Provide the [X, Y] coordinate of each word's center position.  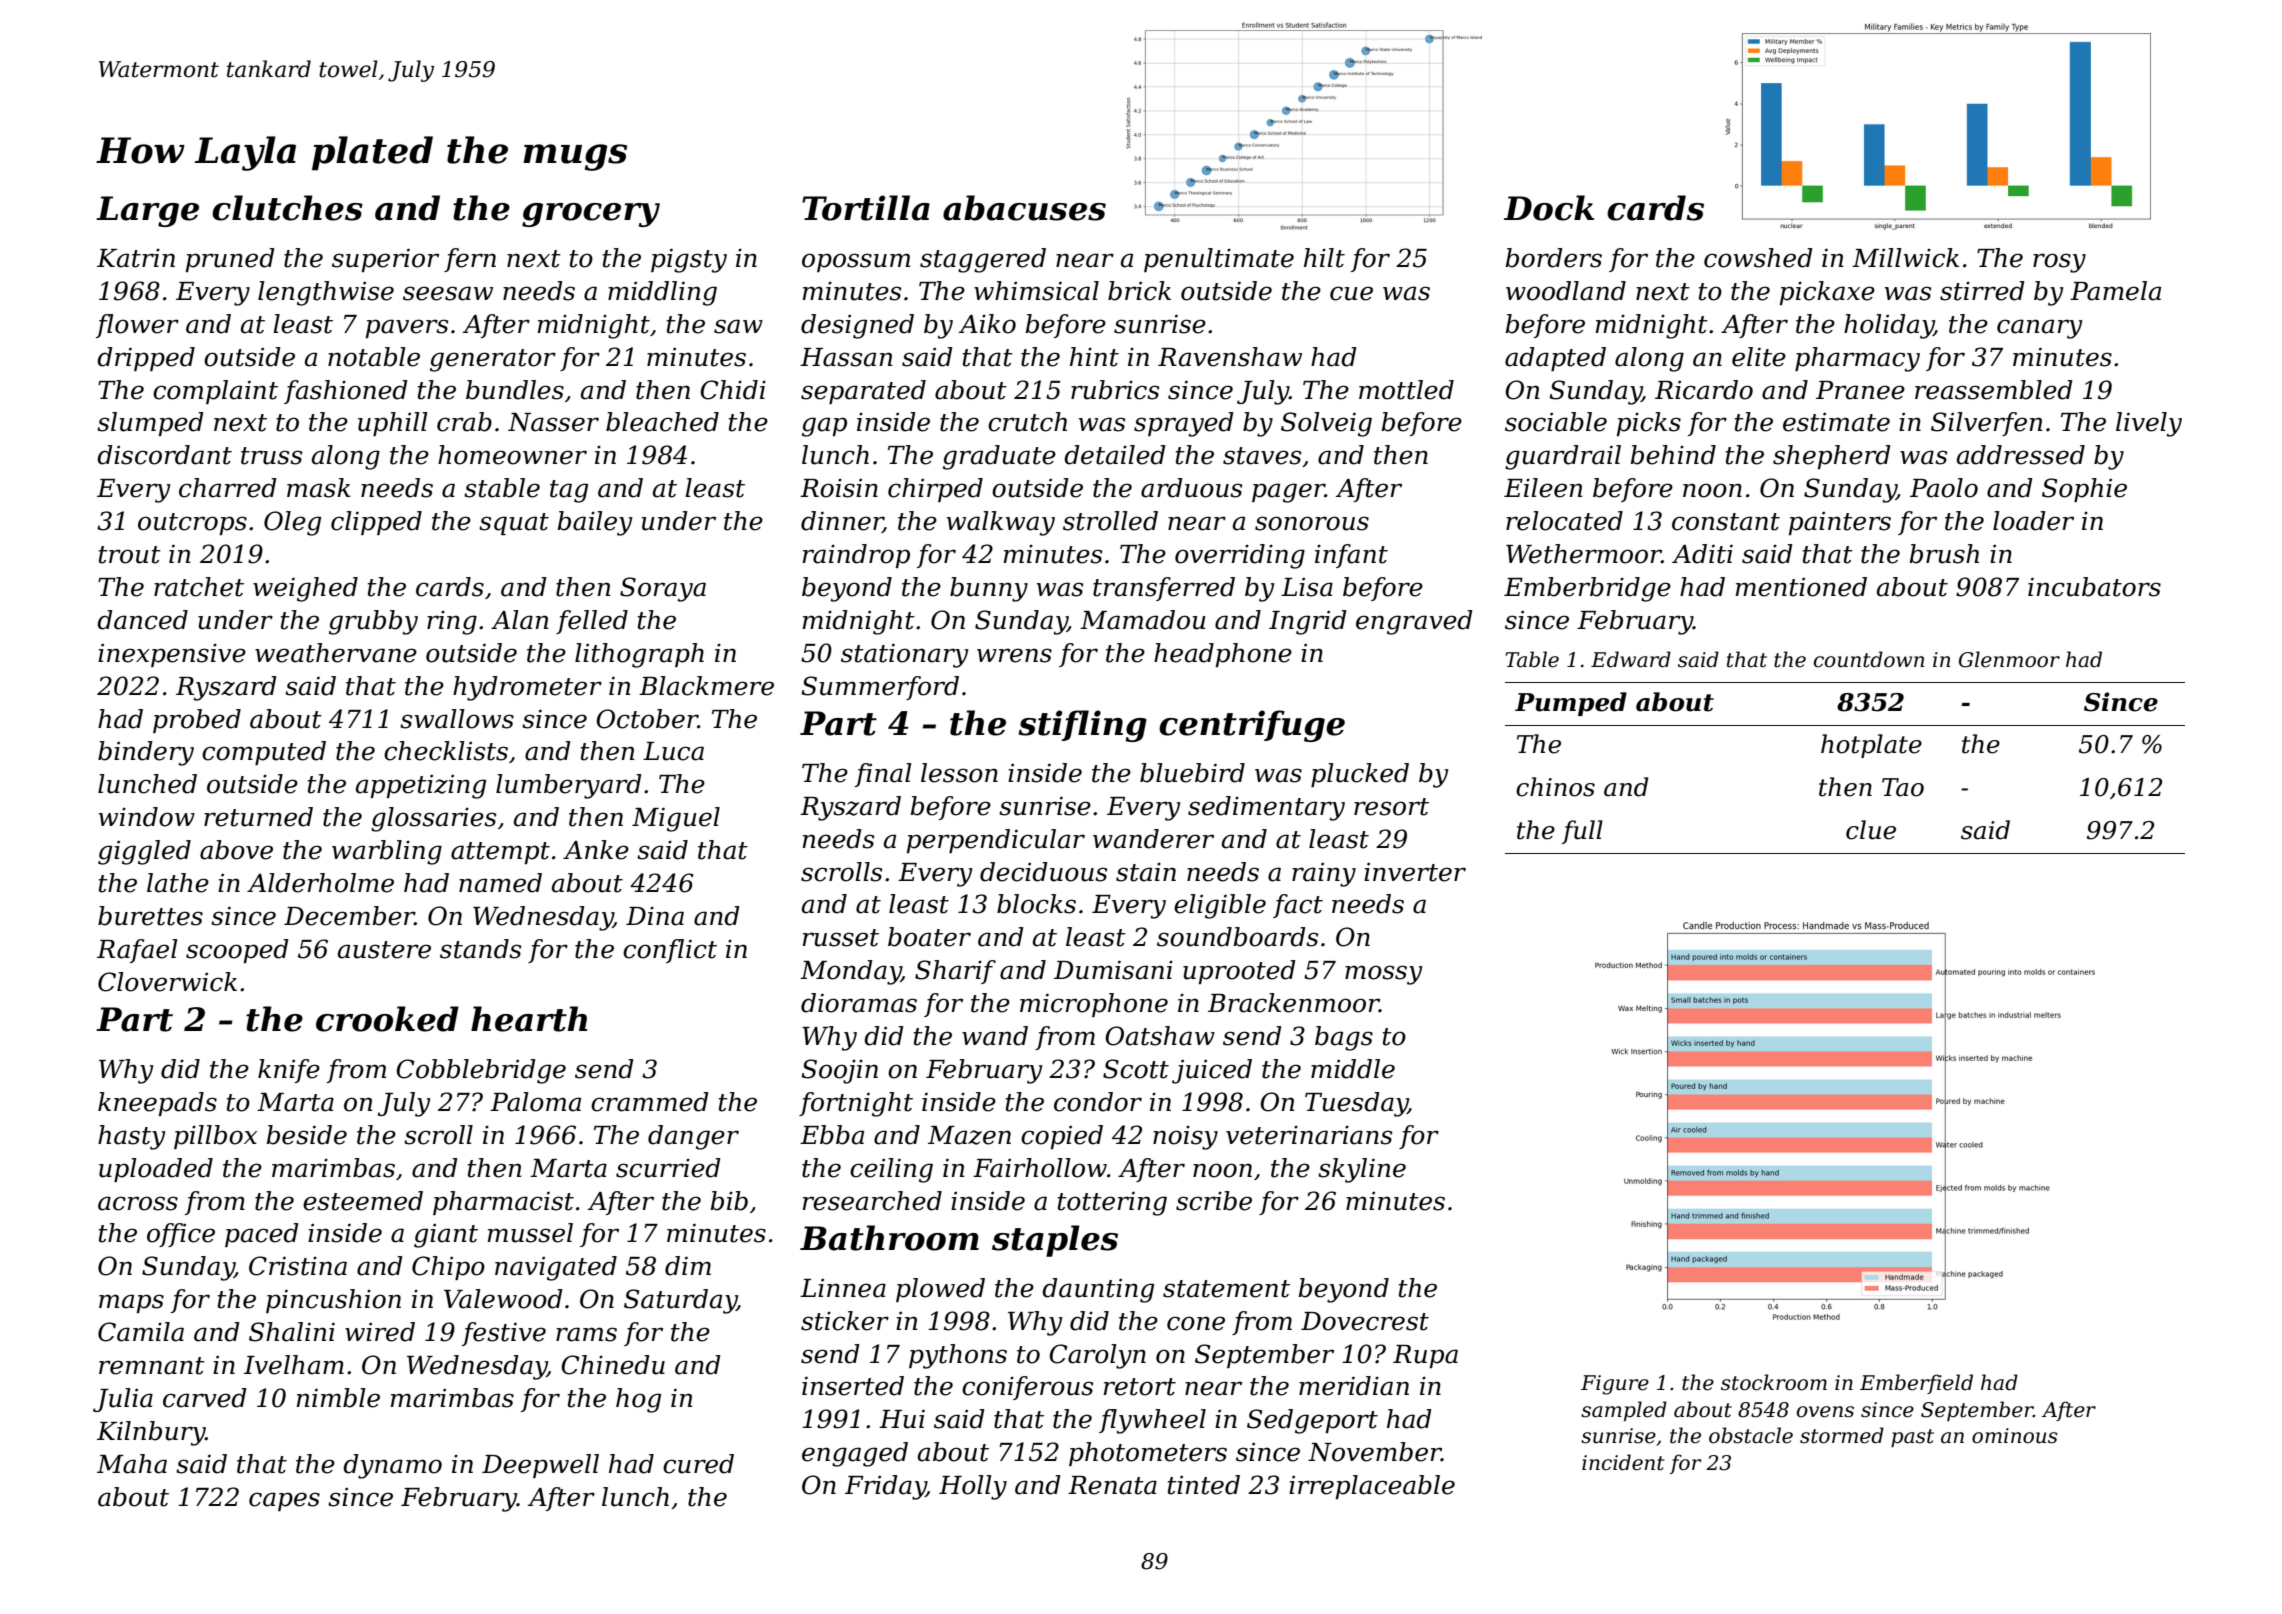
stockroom [1774, 1382]
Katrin [136, 258]
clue [1871, 830]
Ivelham [294, 1365]
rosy [2059, 263]
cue [1351, 293]
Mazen [969, 1135]
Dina [655, 916]
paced [262, 1235]
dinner [842, 522]
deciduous [1043, 872]
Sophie [2084, 490]
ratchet [199, 587]
